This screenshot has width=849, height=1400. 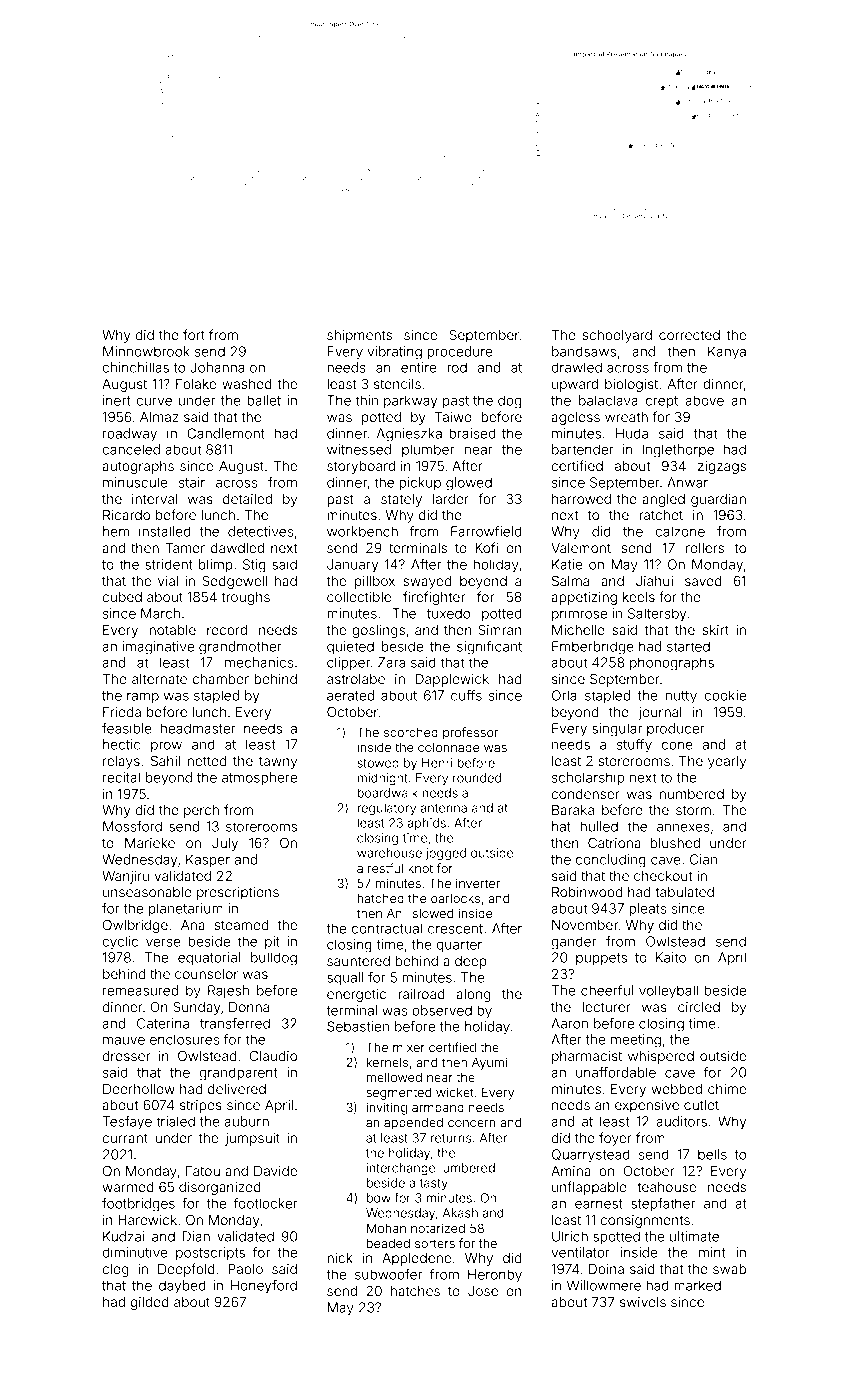 What do you see at coordinates (727, 762) in the screenshot?
I see `yearly` at bounding box center [727, 762].
